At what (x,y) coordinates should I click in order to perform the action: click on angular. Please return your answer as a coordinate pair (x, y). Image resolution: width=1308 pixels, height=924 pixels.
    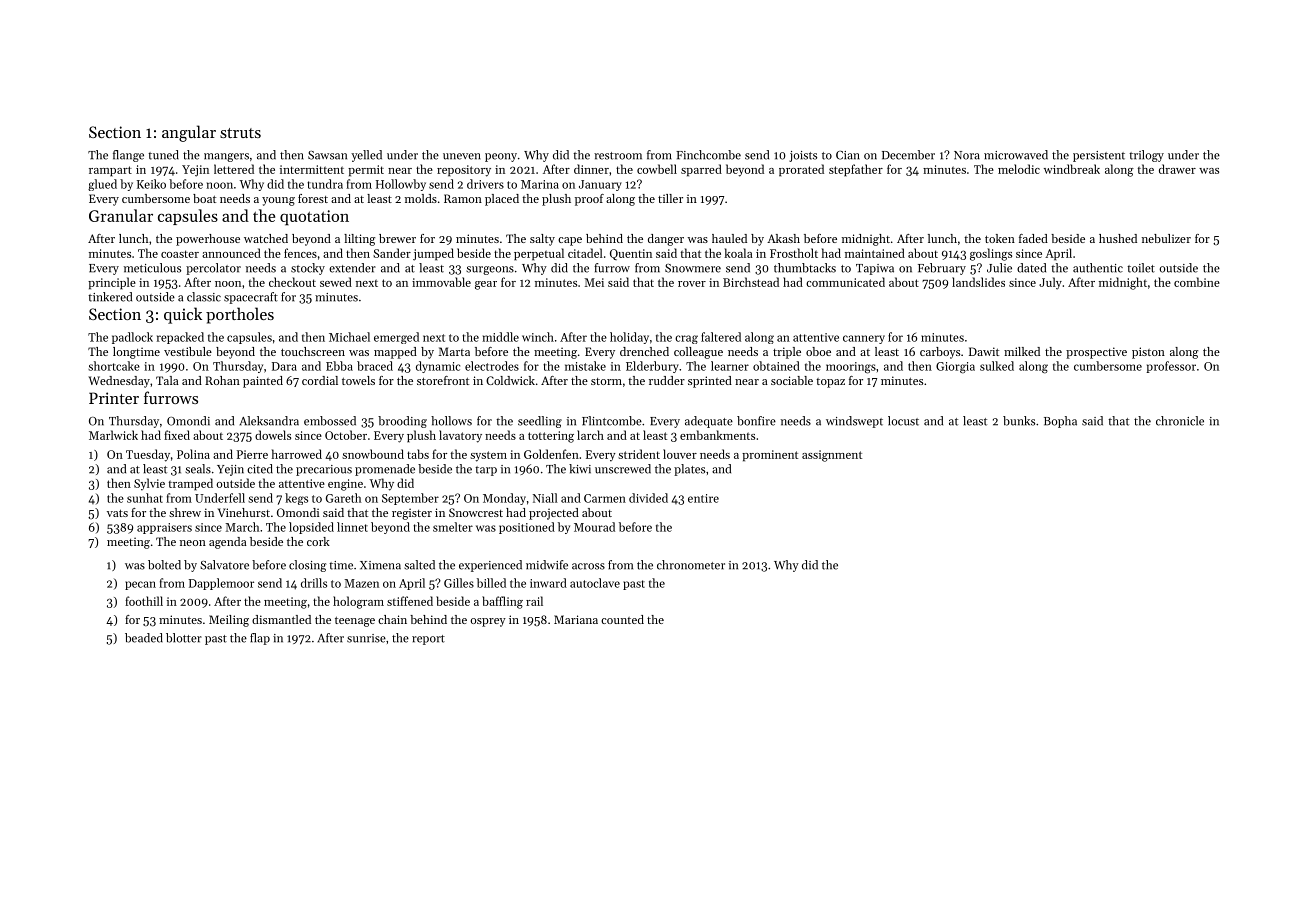
    Looking at the image, I should click on (189, 133).
